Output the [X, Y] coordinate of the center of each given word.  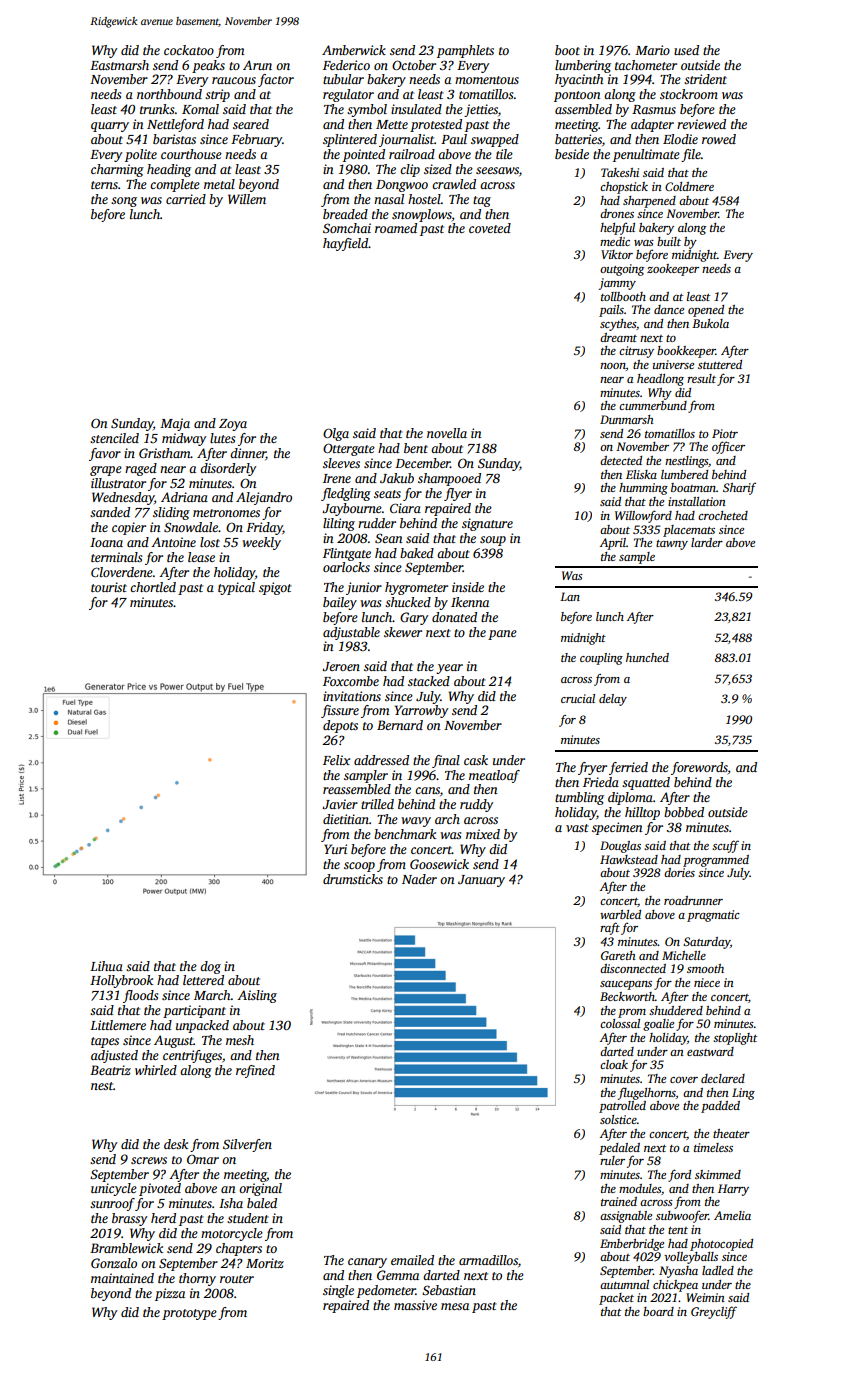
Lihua [106, 966]
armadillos [488, 1260]
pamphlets [465, 51]
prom [632, 1013]
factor [276, 80]
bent [416, 448]
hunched [647, 657]
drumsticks [353, 879]
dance [669, 309]
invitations [352, 696]
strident [705, 79]
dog [210, 967]
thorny [197, 1279]
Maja [175, 424]
